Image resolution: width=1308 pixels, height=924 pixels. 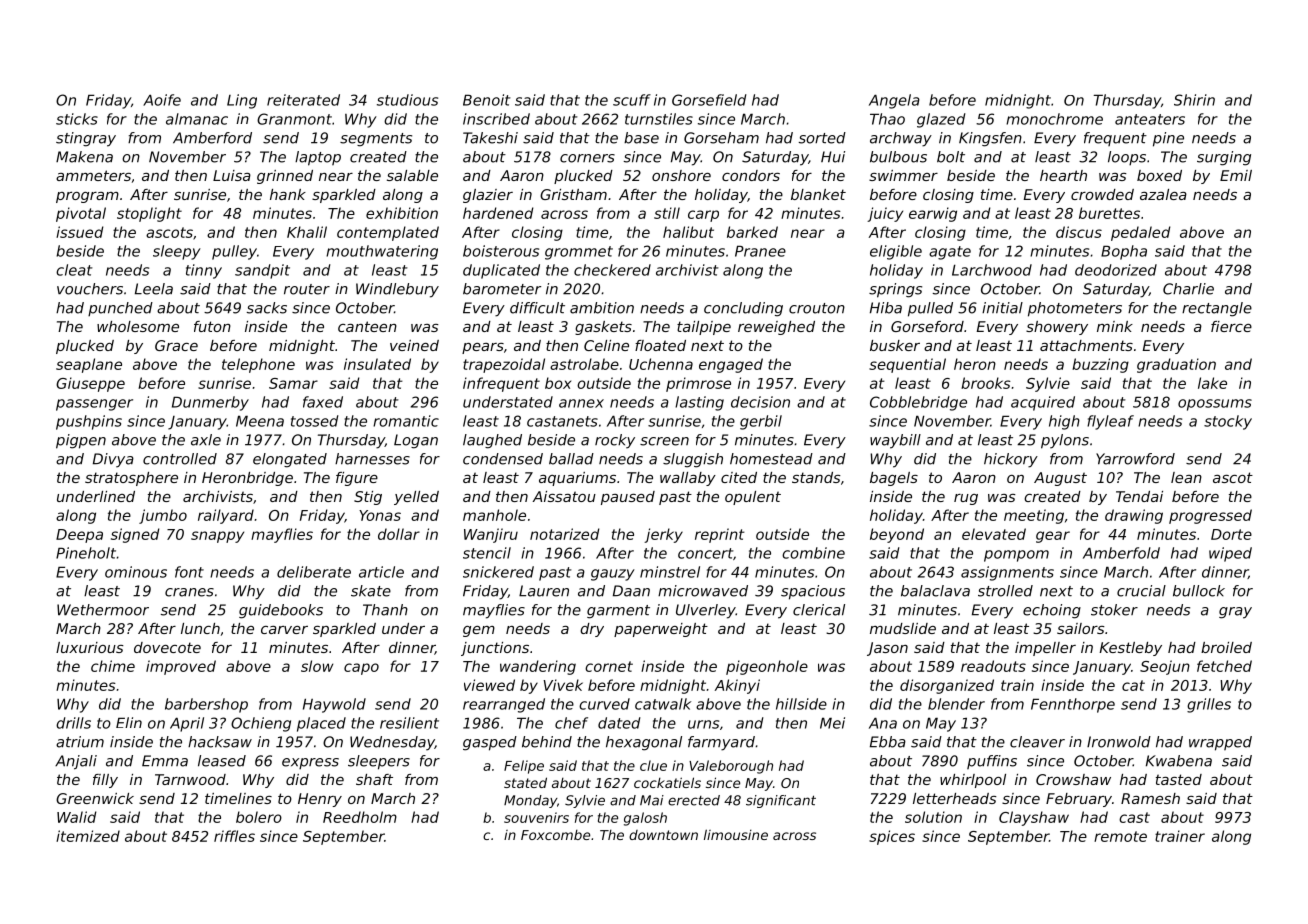 What do you see at coordinates (1210, 516) in the image?
I see `progressed` at bounding box center [1210, 516].
